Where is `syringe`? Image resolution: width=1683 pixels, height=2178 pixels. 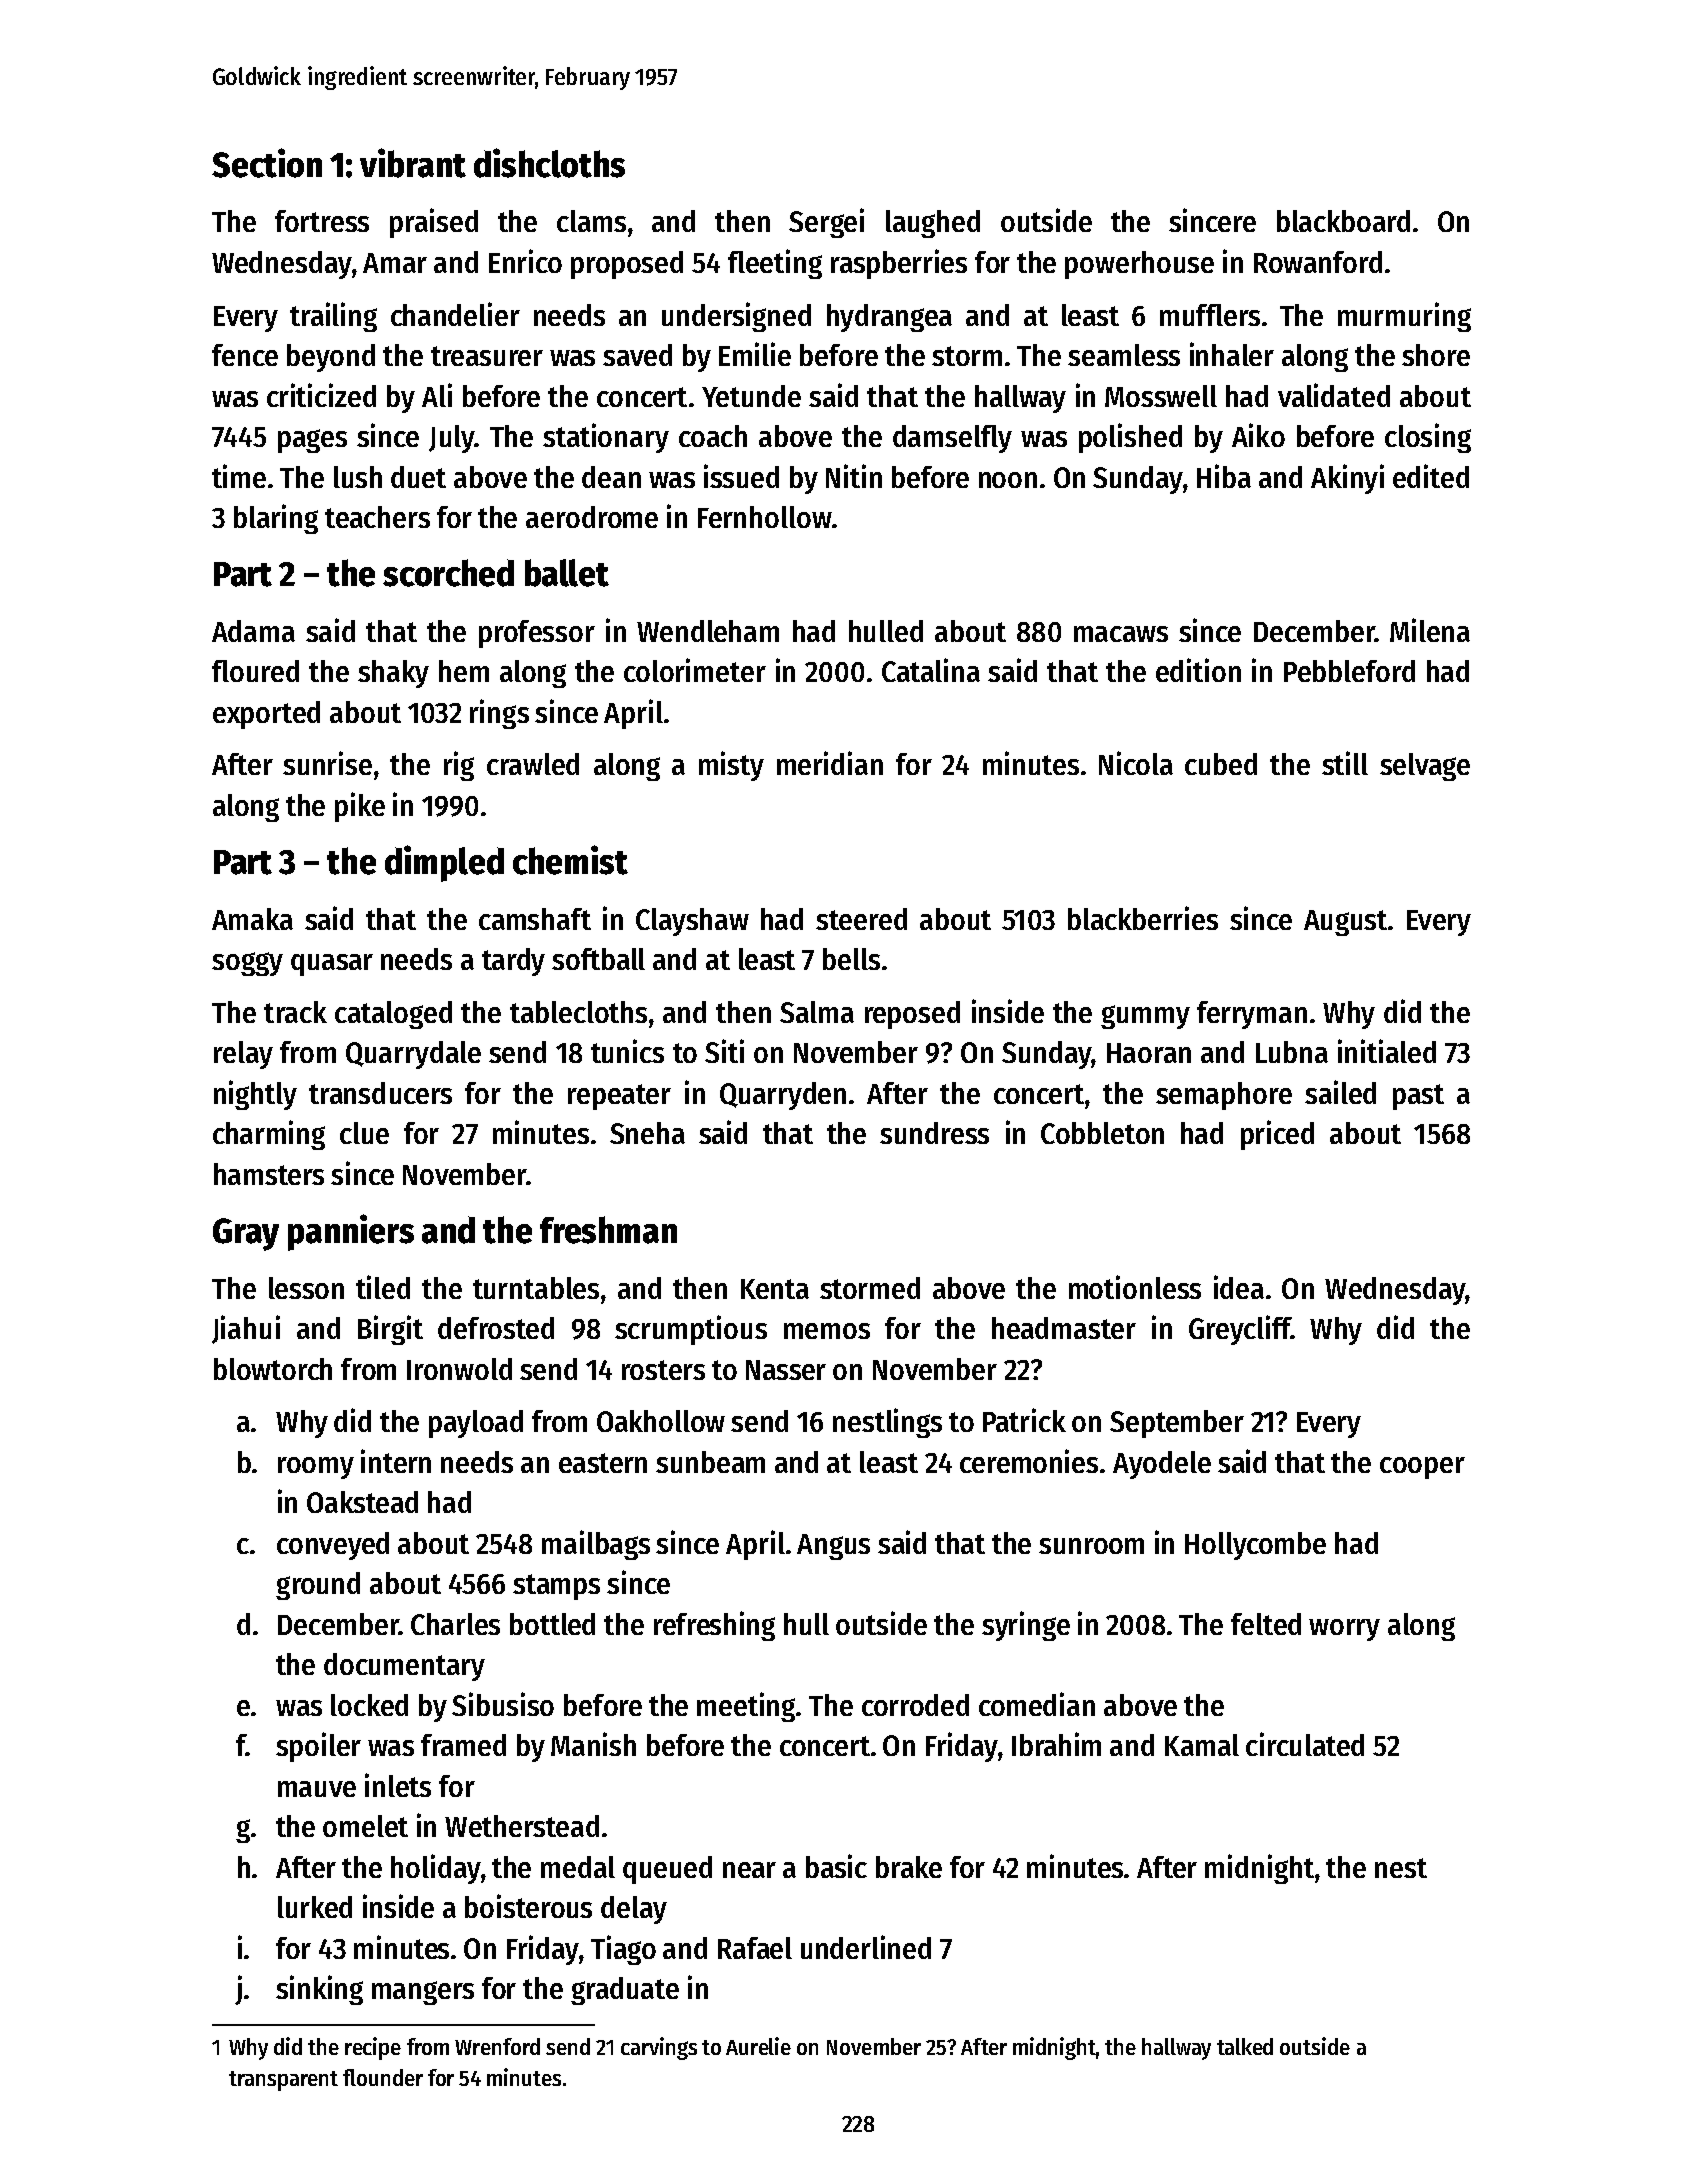 syringe is located at coordinates (1026, 1626).
